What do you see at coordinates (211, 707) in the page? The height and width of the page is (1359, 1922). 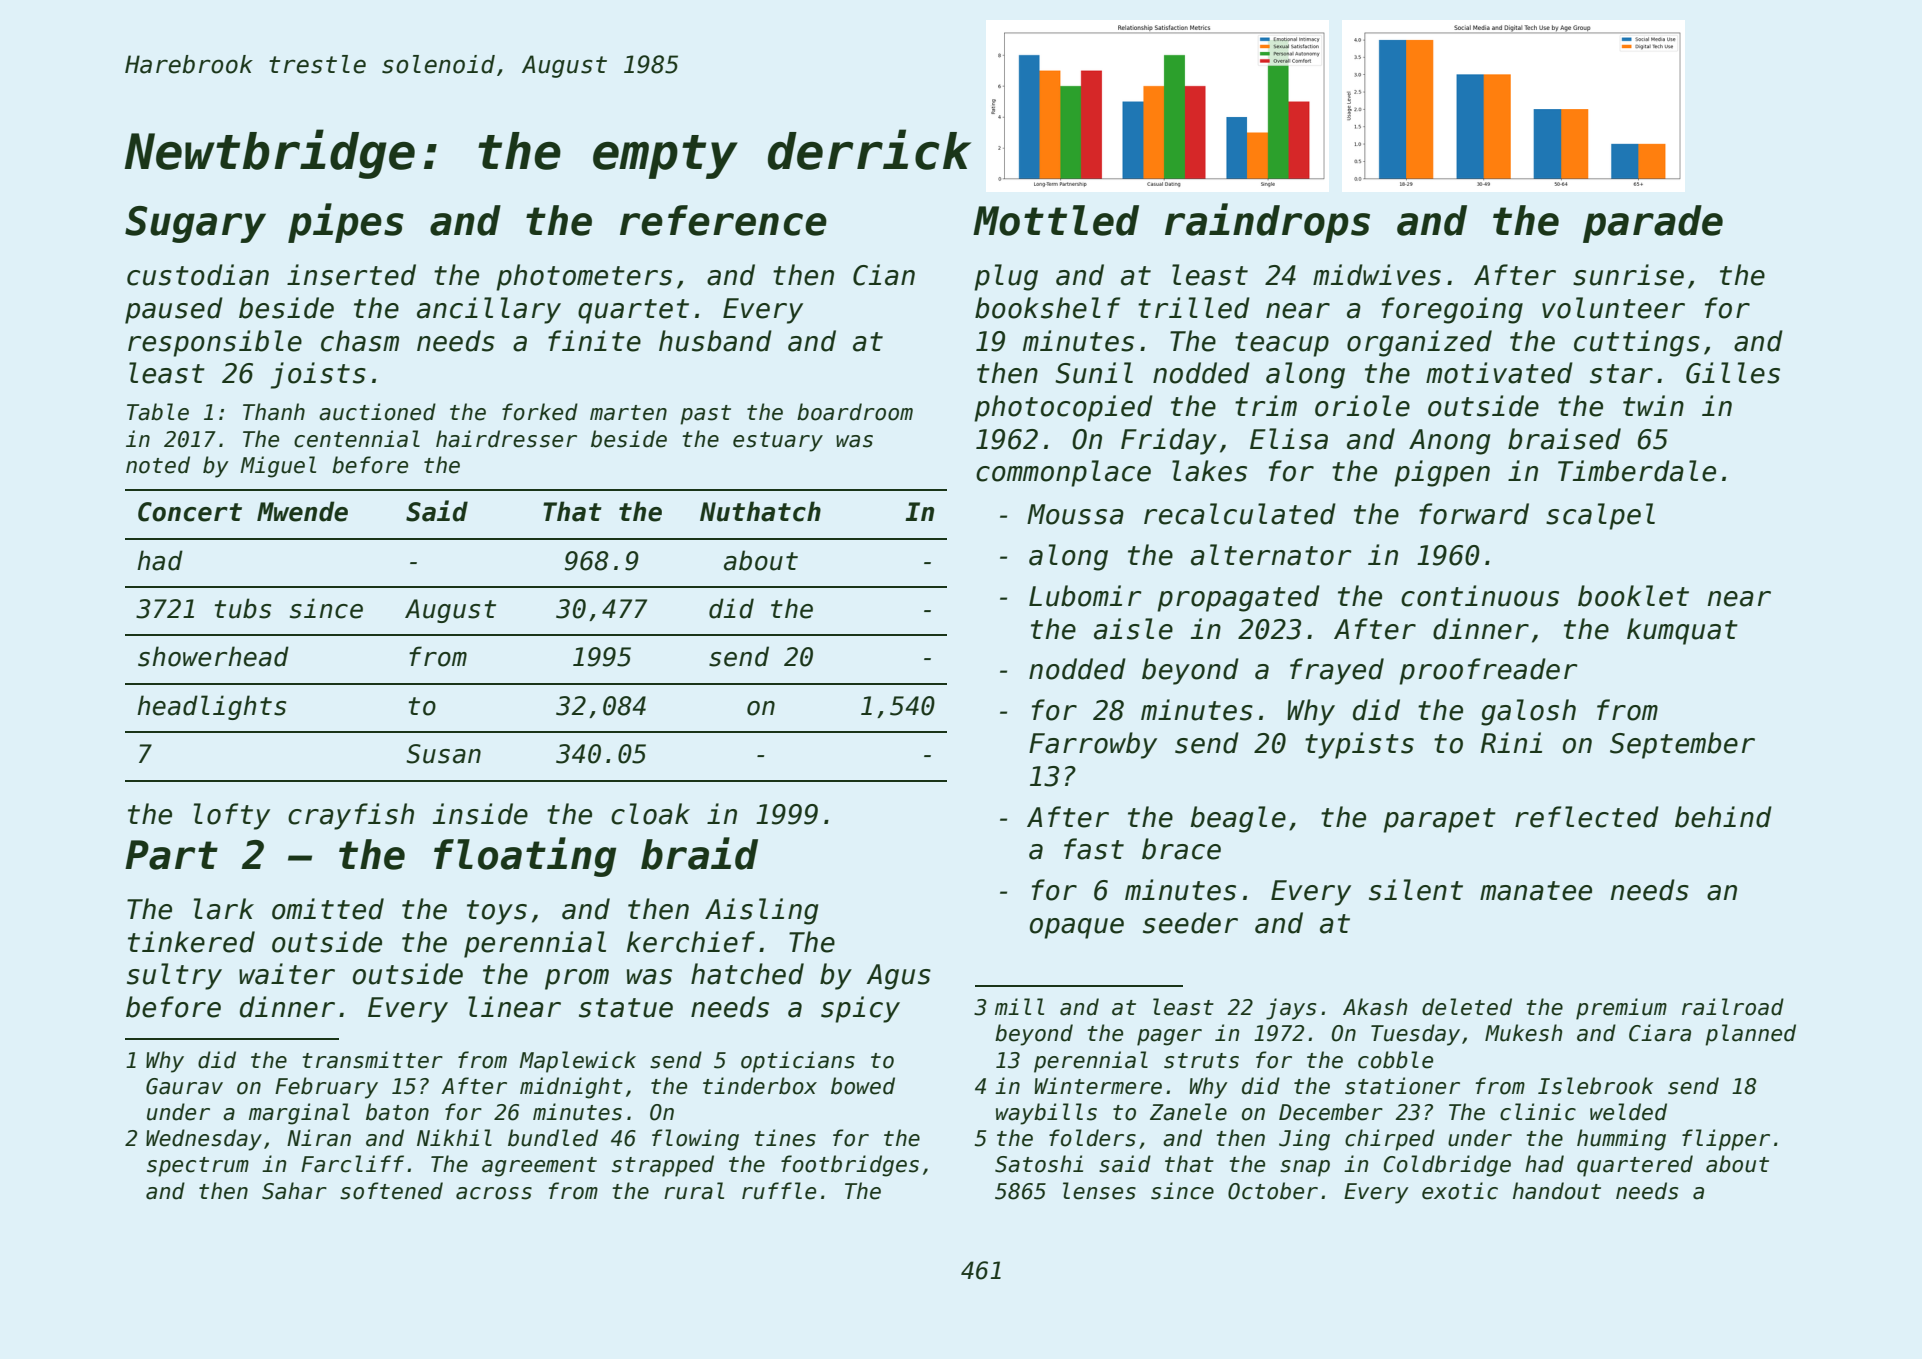 I see `headlights` at bounding box center [211, 707].
